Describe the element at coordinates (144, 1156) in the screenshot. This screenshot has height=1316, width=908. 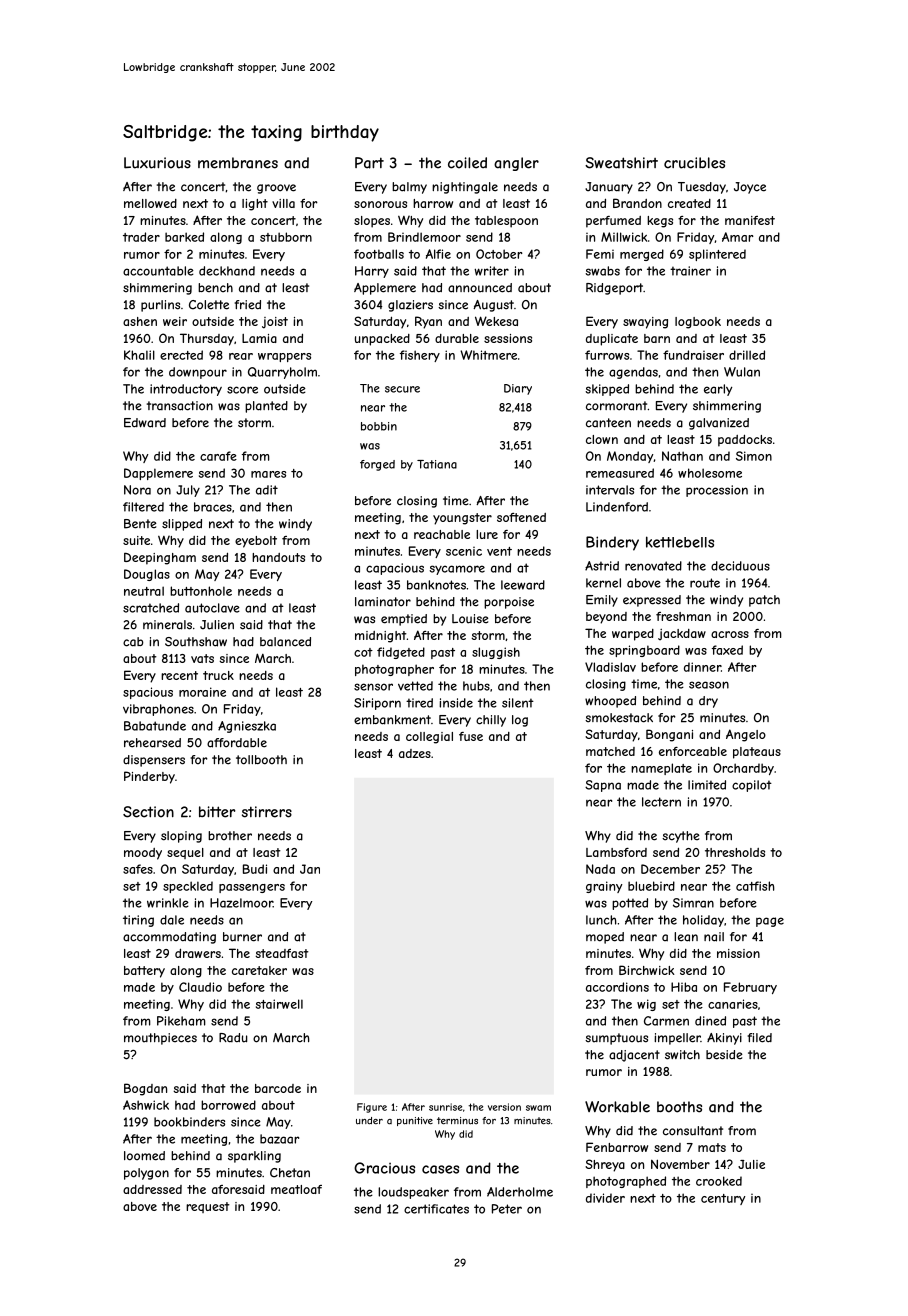
I see `loomed` at that location.
